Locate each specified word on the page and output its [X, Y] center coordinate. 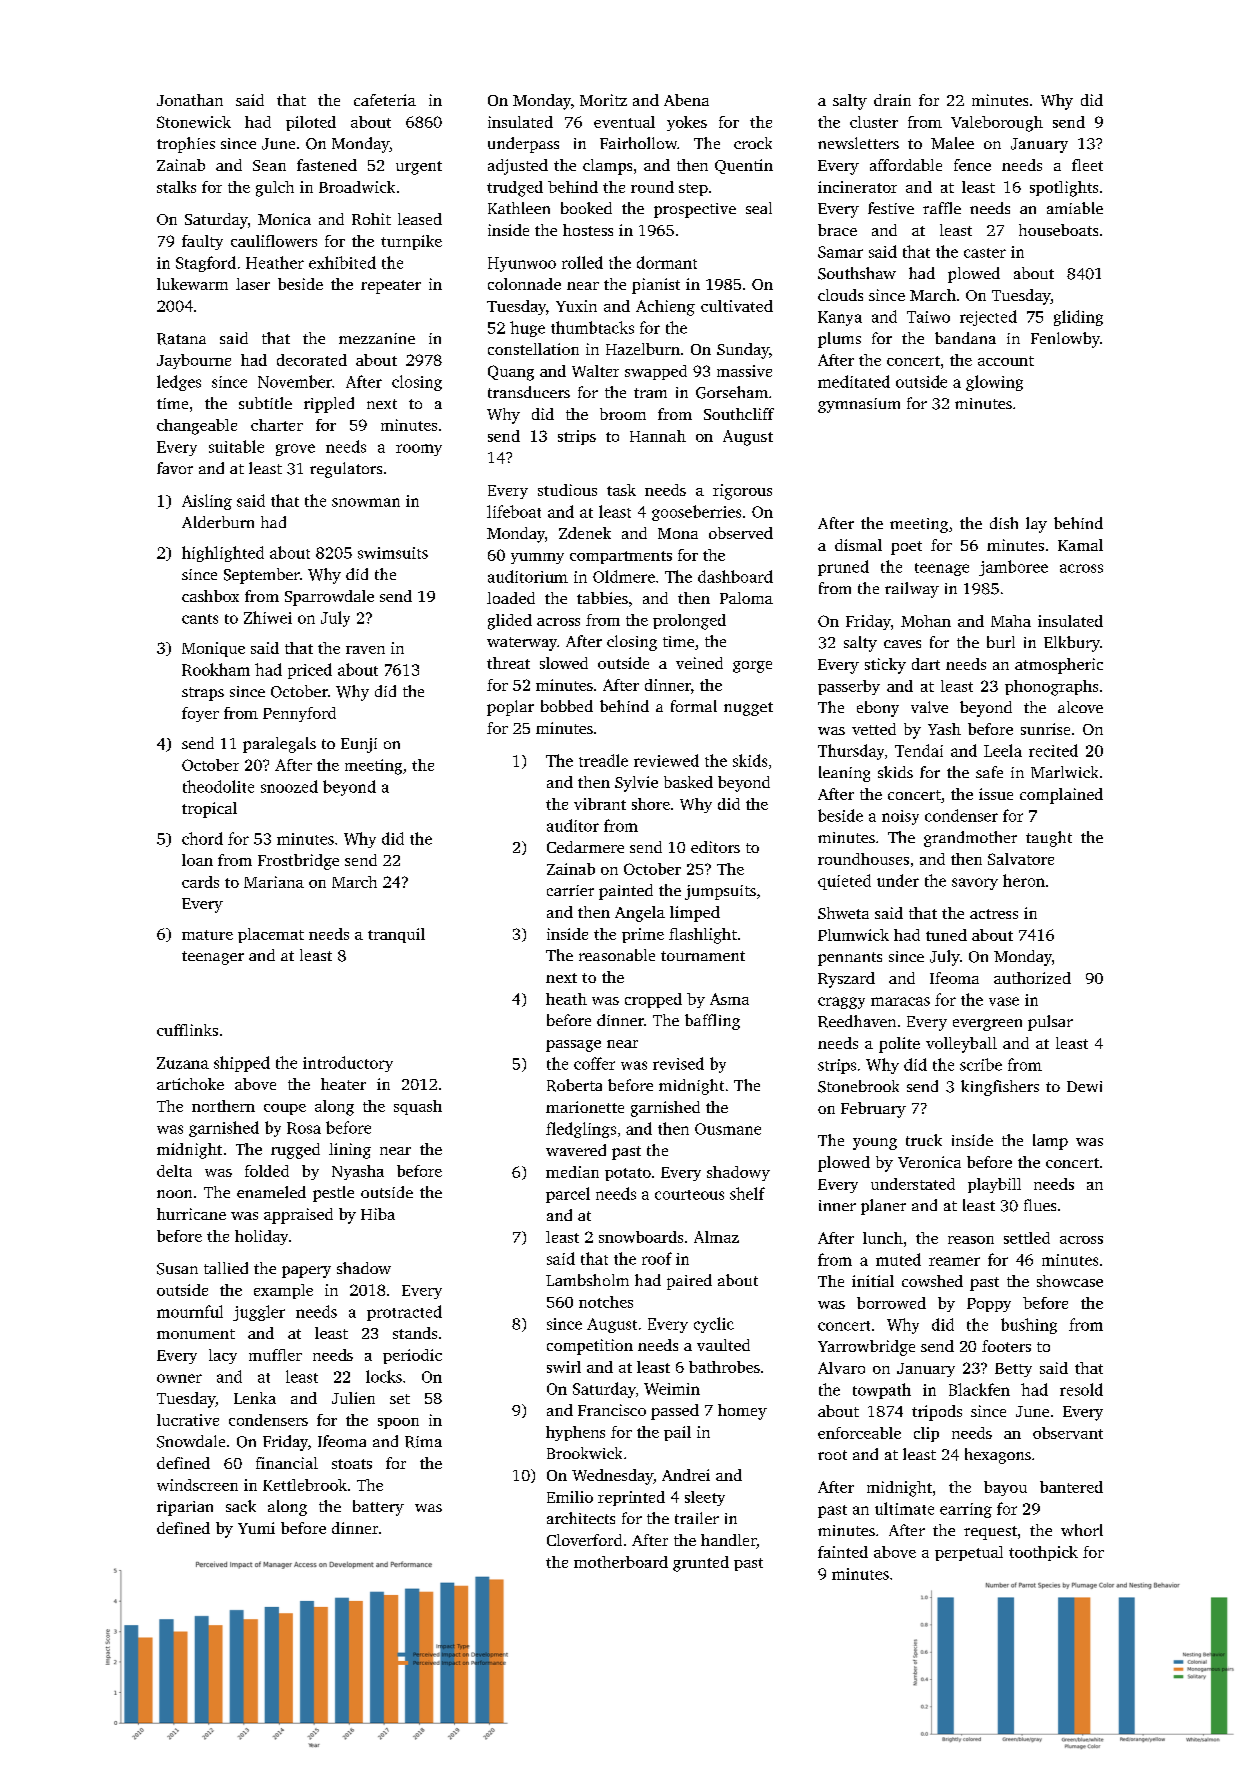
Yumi [256, 1528]
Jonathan [190, 100]
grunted [701, 1564]
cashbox [210, 596]
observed [741, 533]
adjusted [518, 167]
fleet [1087, 165]
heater [343, 1084]
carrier [570, 890]
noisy [900, 817]
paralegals [279, 745]
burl [1001, 642]
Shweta [843, 913]
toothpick [1043, 1553]
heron [1024, 880]
